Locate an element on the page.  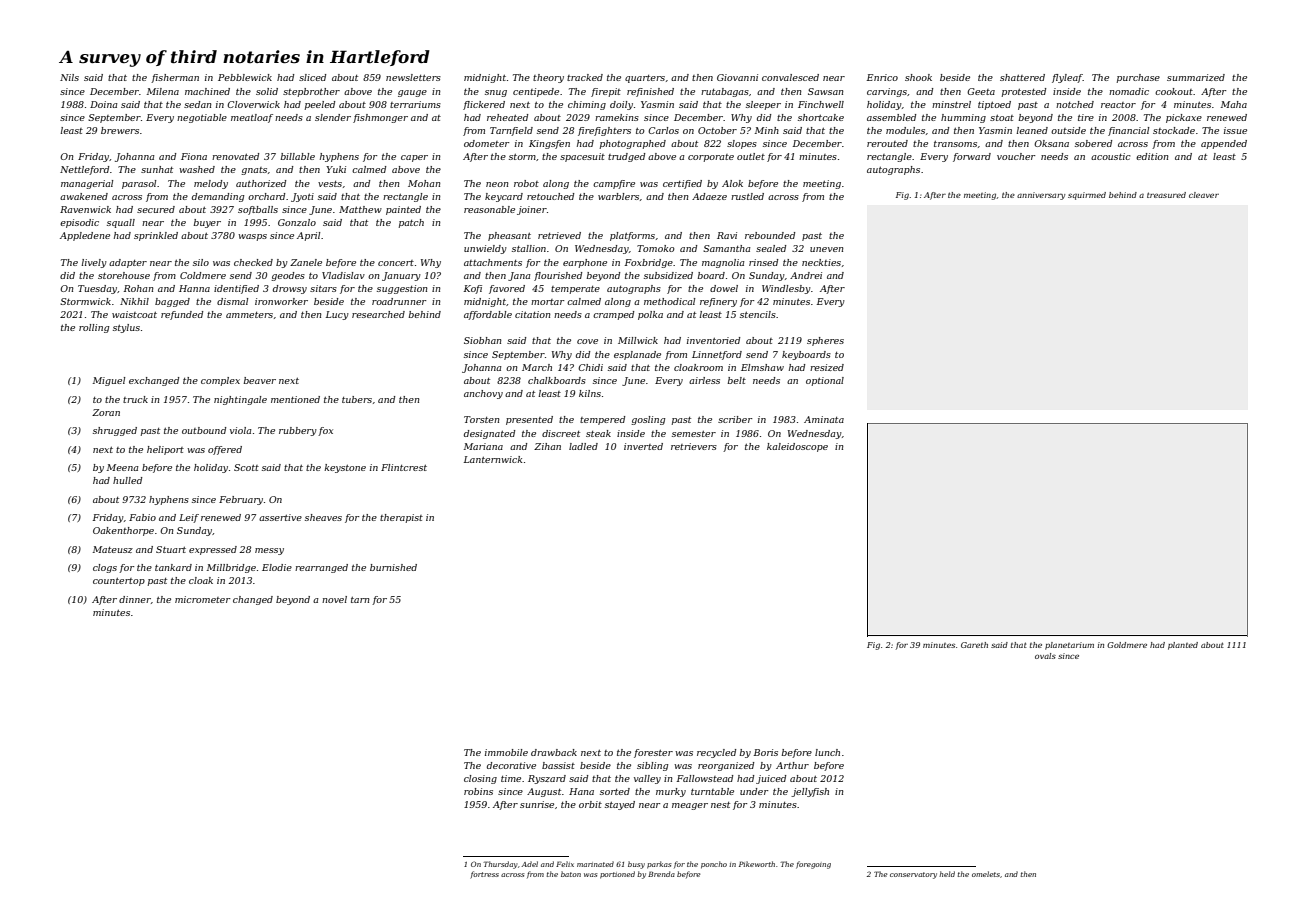
anniversary is located at coordinates (1041, 196).
